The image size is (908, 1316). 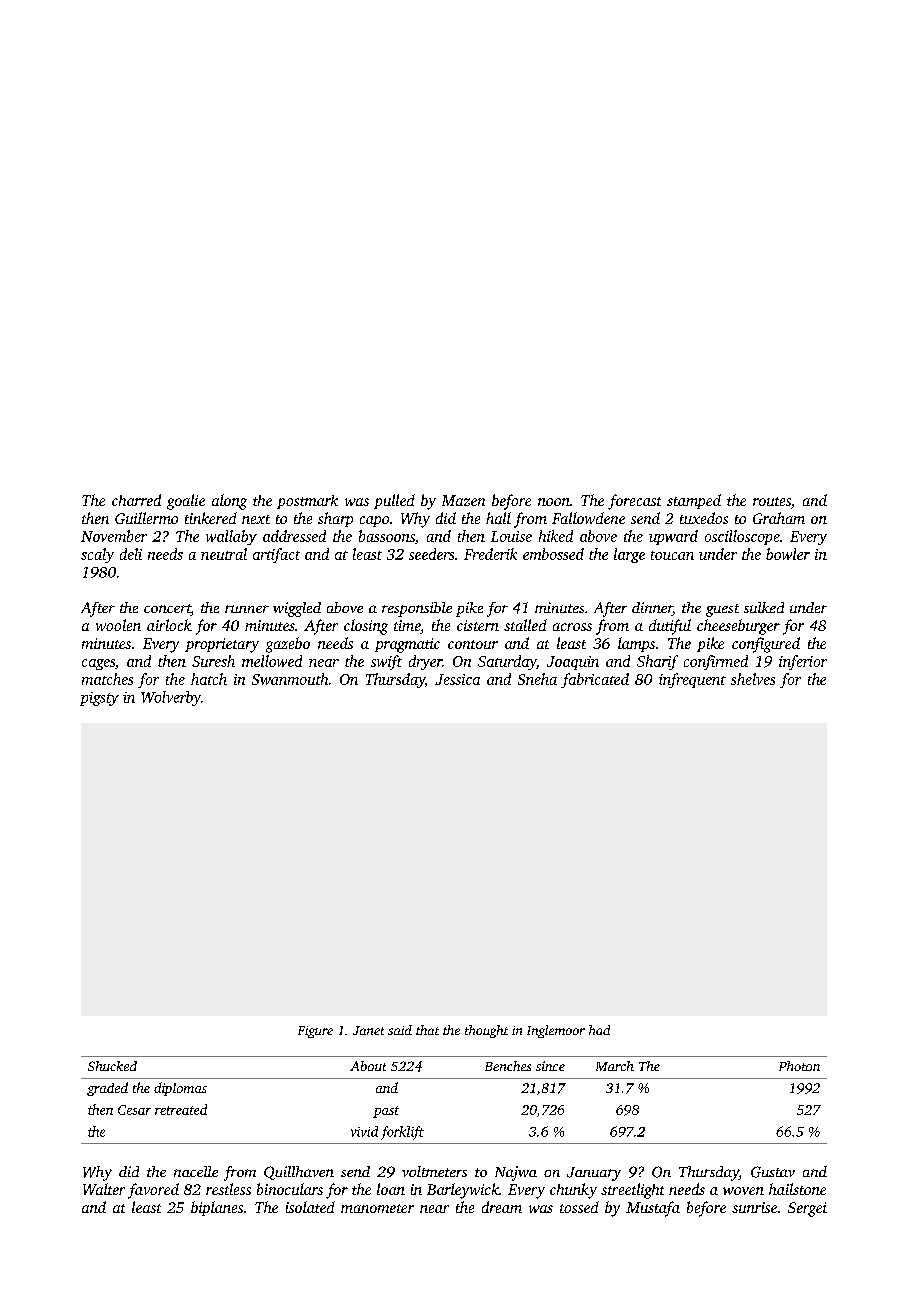 I want to click on had, so click(x=599, y=1030).
